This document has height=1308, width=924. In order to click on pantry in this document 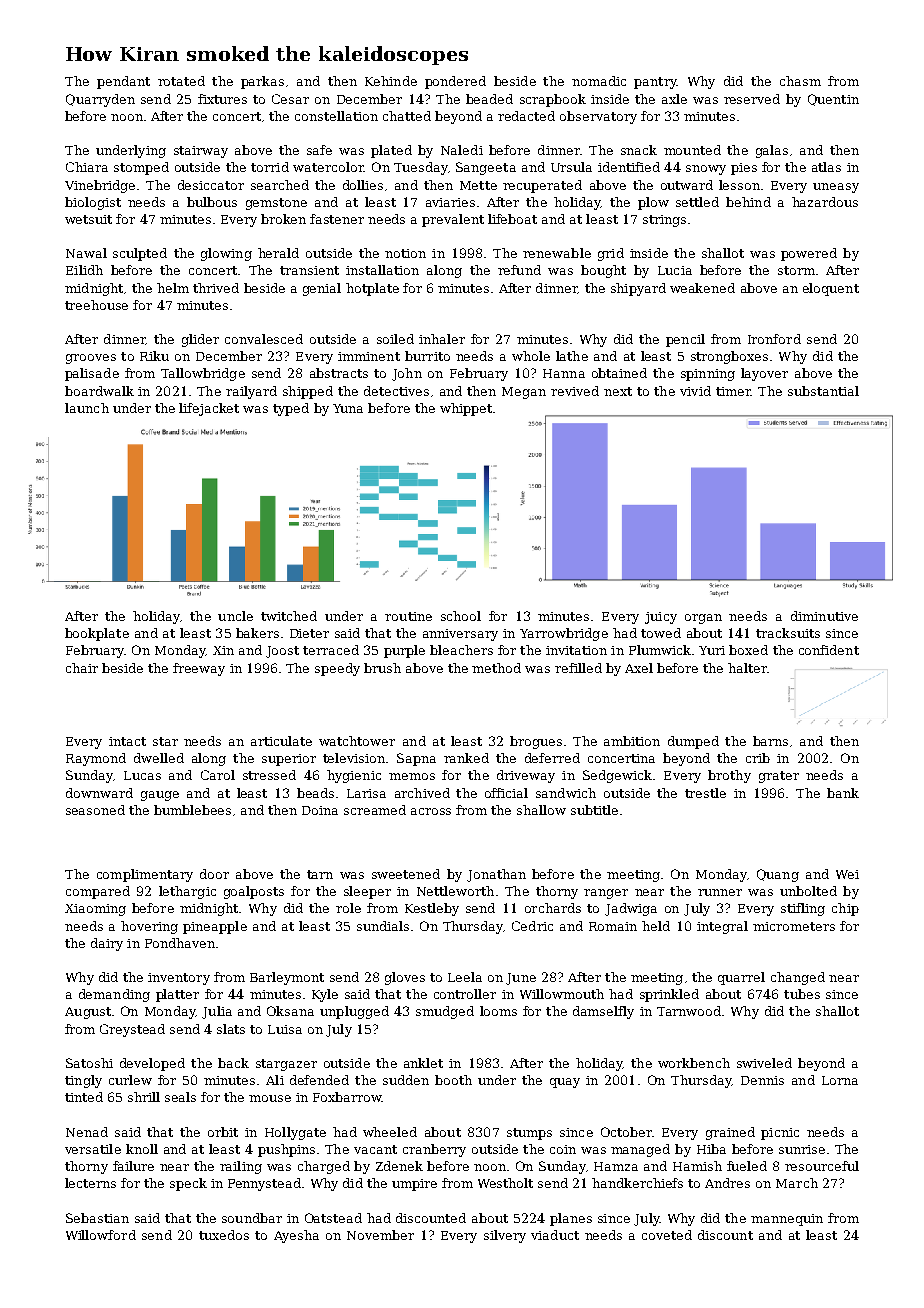, I will do `click(655, 83)`.
